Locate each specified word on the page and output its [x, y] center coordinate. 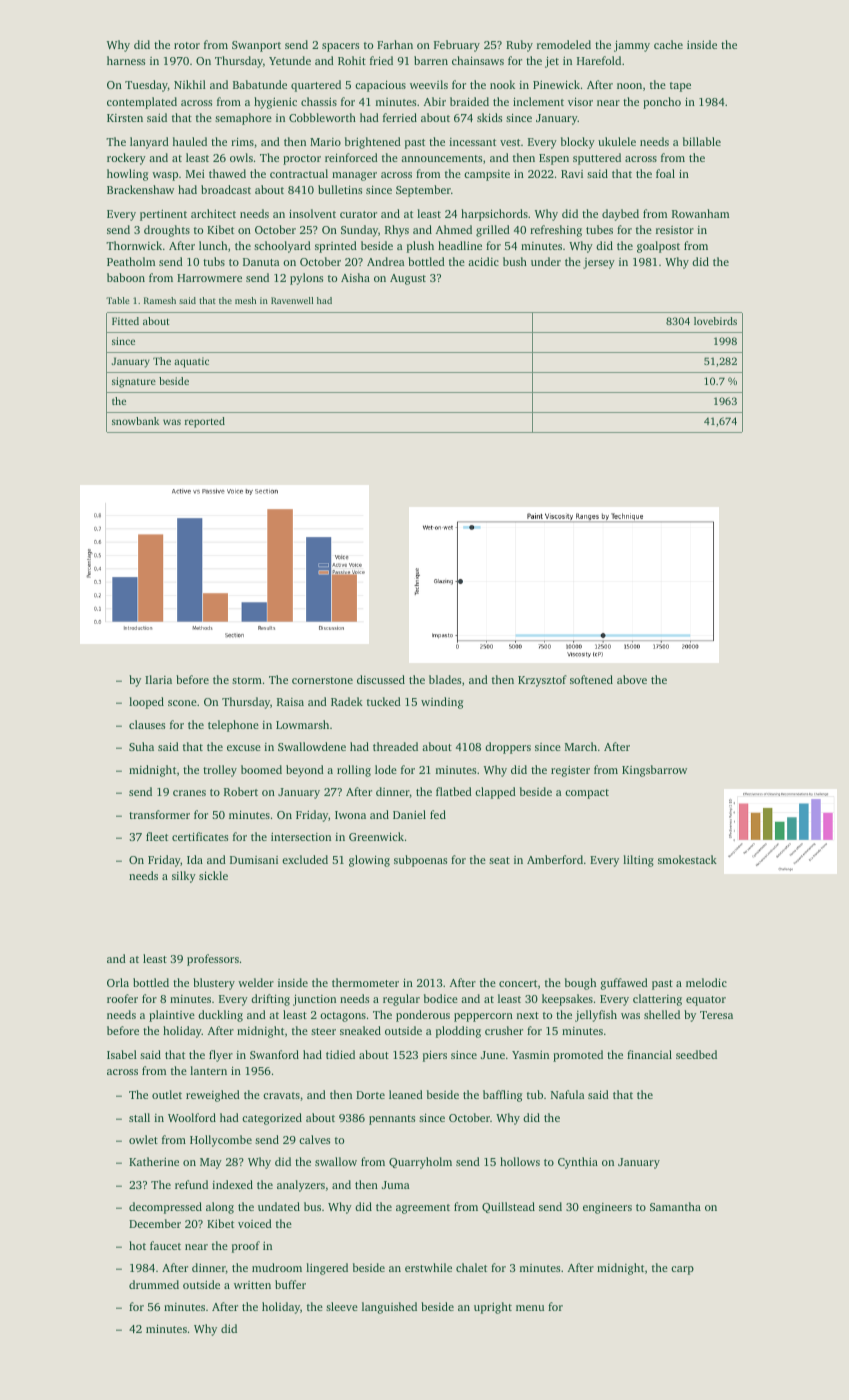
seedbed [696, 1054]
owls [241, 157]
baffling [502, 1096]
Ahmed [454, 229]
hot [137, 1245]
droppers [508, 748]
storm [247, 680]
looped [146, 703]
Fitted [125, 321]
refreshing [556, 231]
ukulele [617, 141]
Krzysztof [542, 681]
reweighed [213, 1096]
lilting [638, 861]
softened [591, 679]
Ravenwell [292, 300]
